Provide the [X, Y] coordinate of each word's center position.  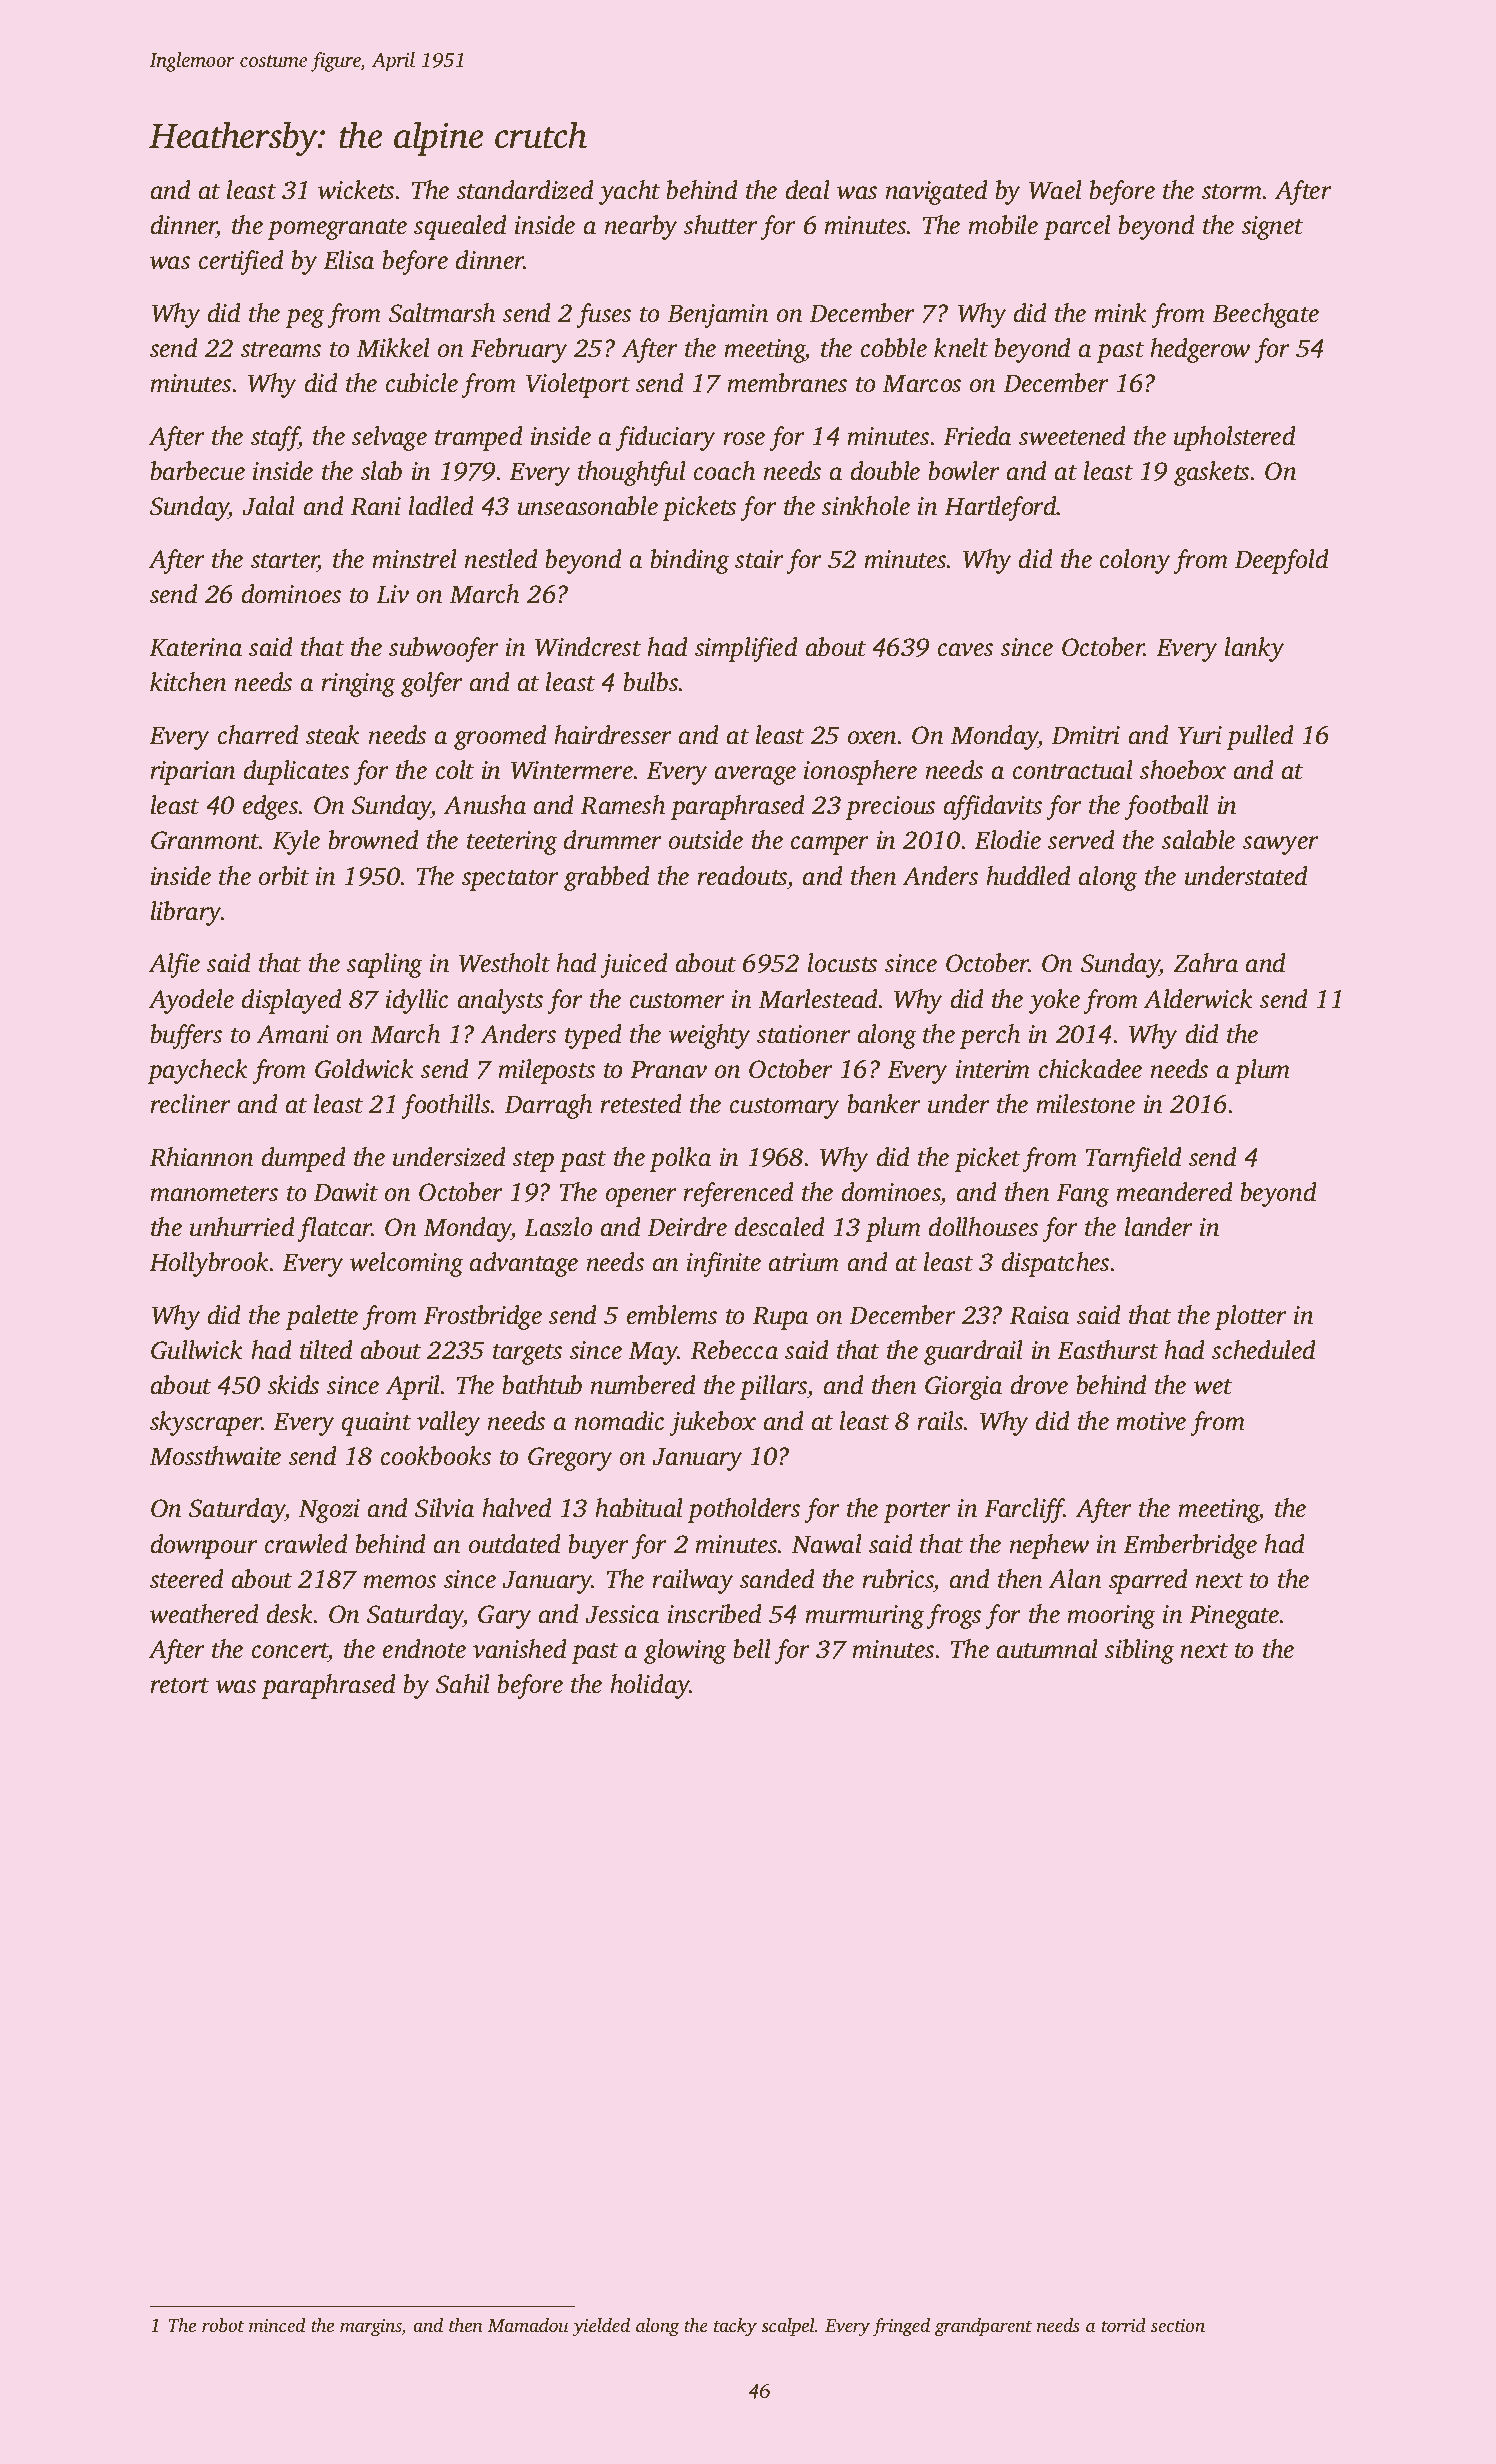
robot [223, 2325]
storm [1232, 192]
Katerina [195, 647]
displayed [292, 1001]
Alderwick [1198, 999]
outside [706, 840]
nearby [641, 227]
